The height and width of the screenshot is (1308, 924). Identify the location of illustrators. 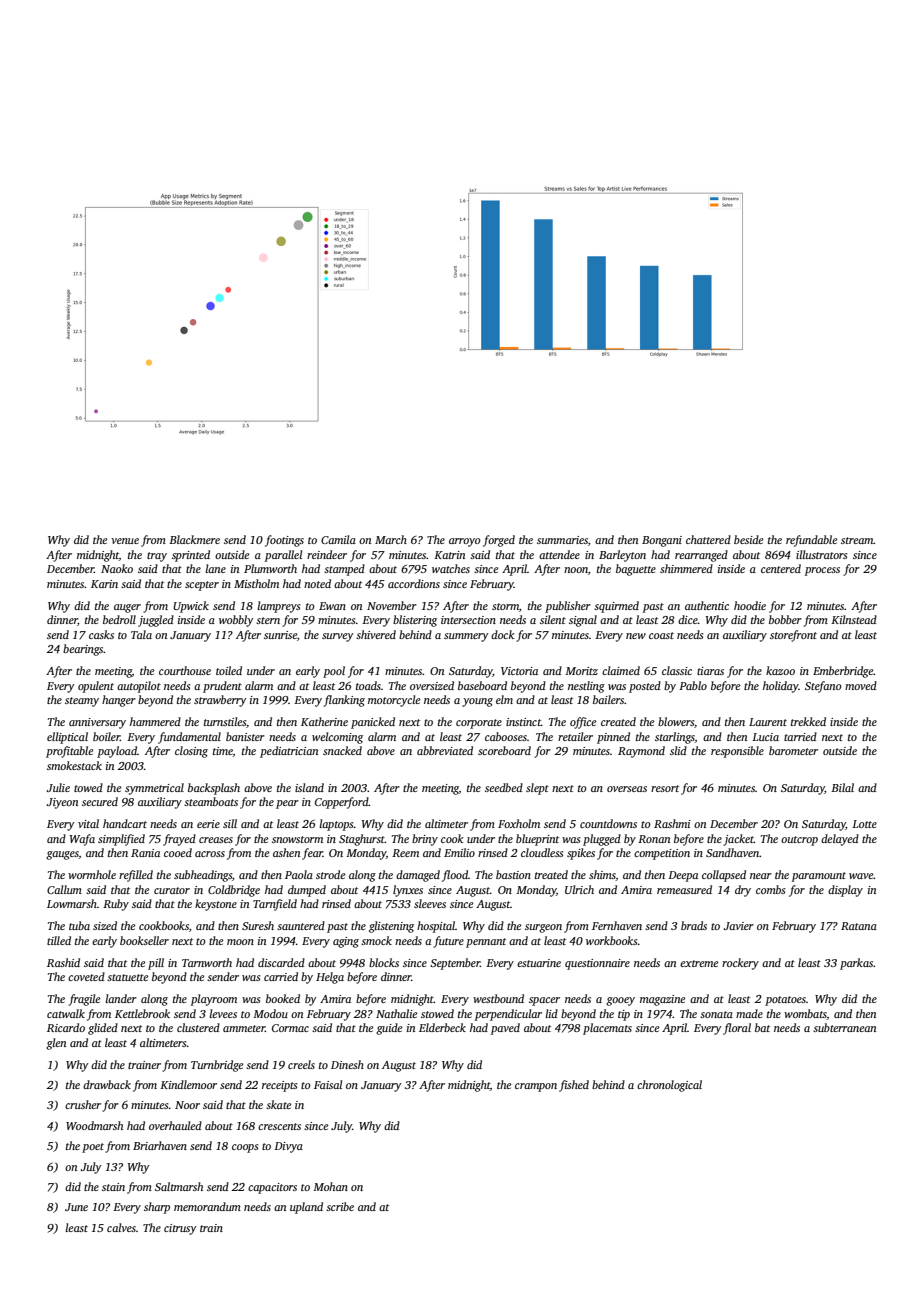
(821, 554).
